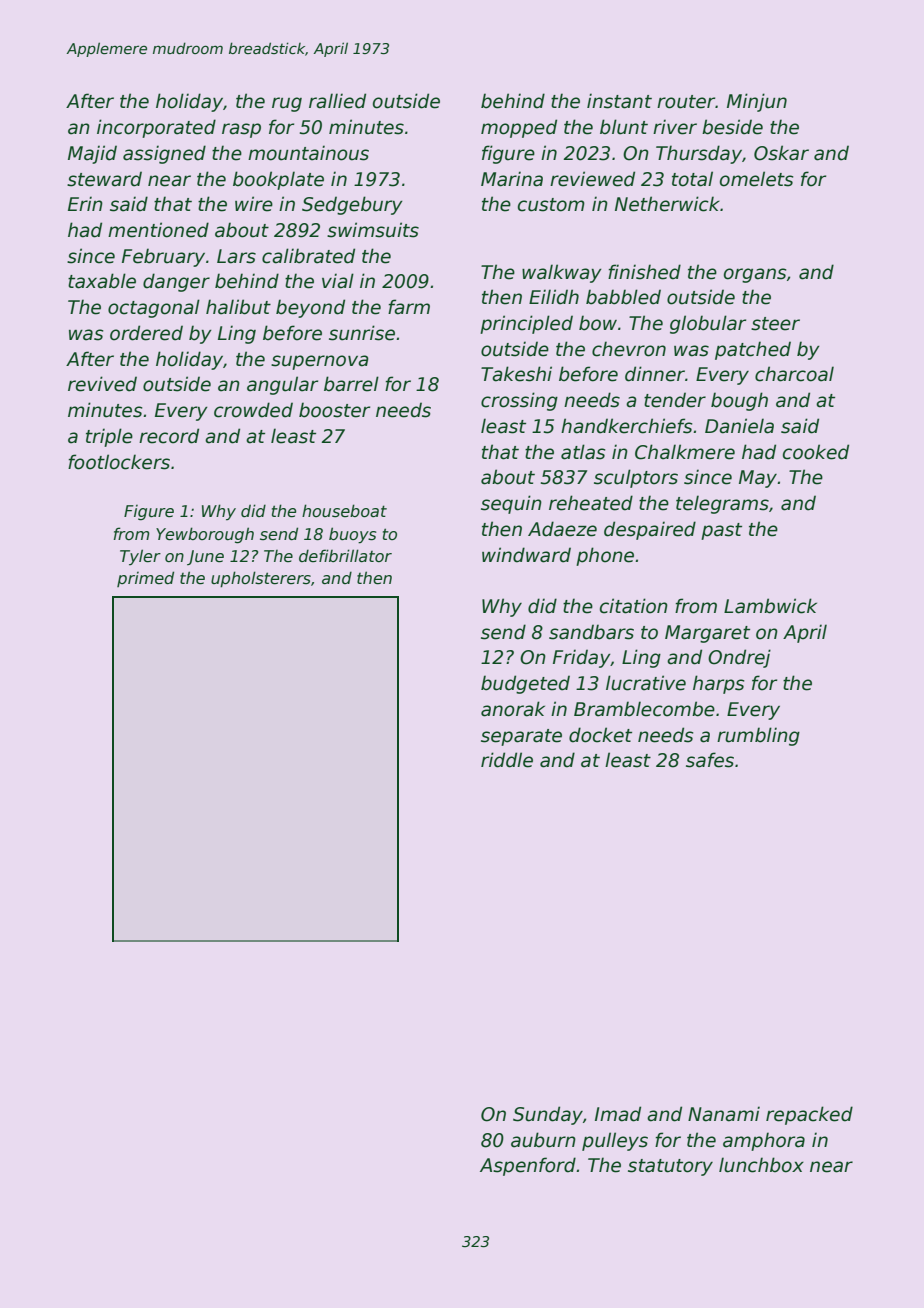 This page has height=1308, width=924. Describe the element at coordinates (710, 760) in the page. I see `safes` at that location.
